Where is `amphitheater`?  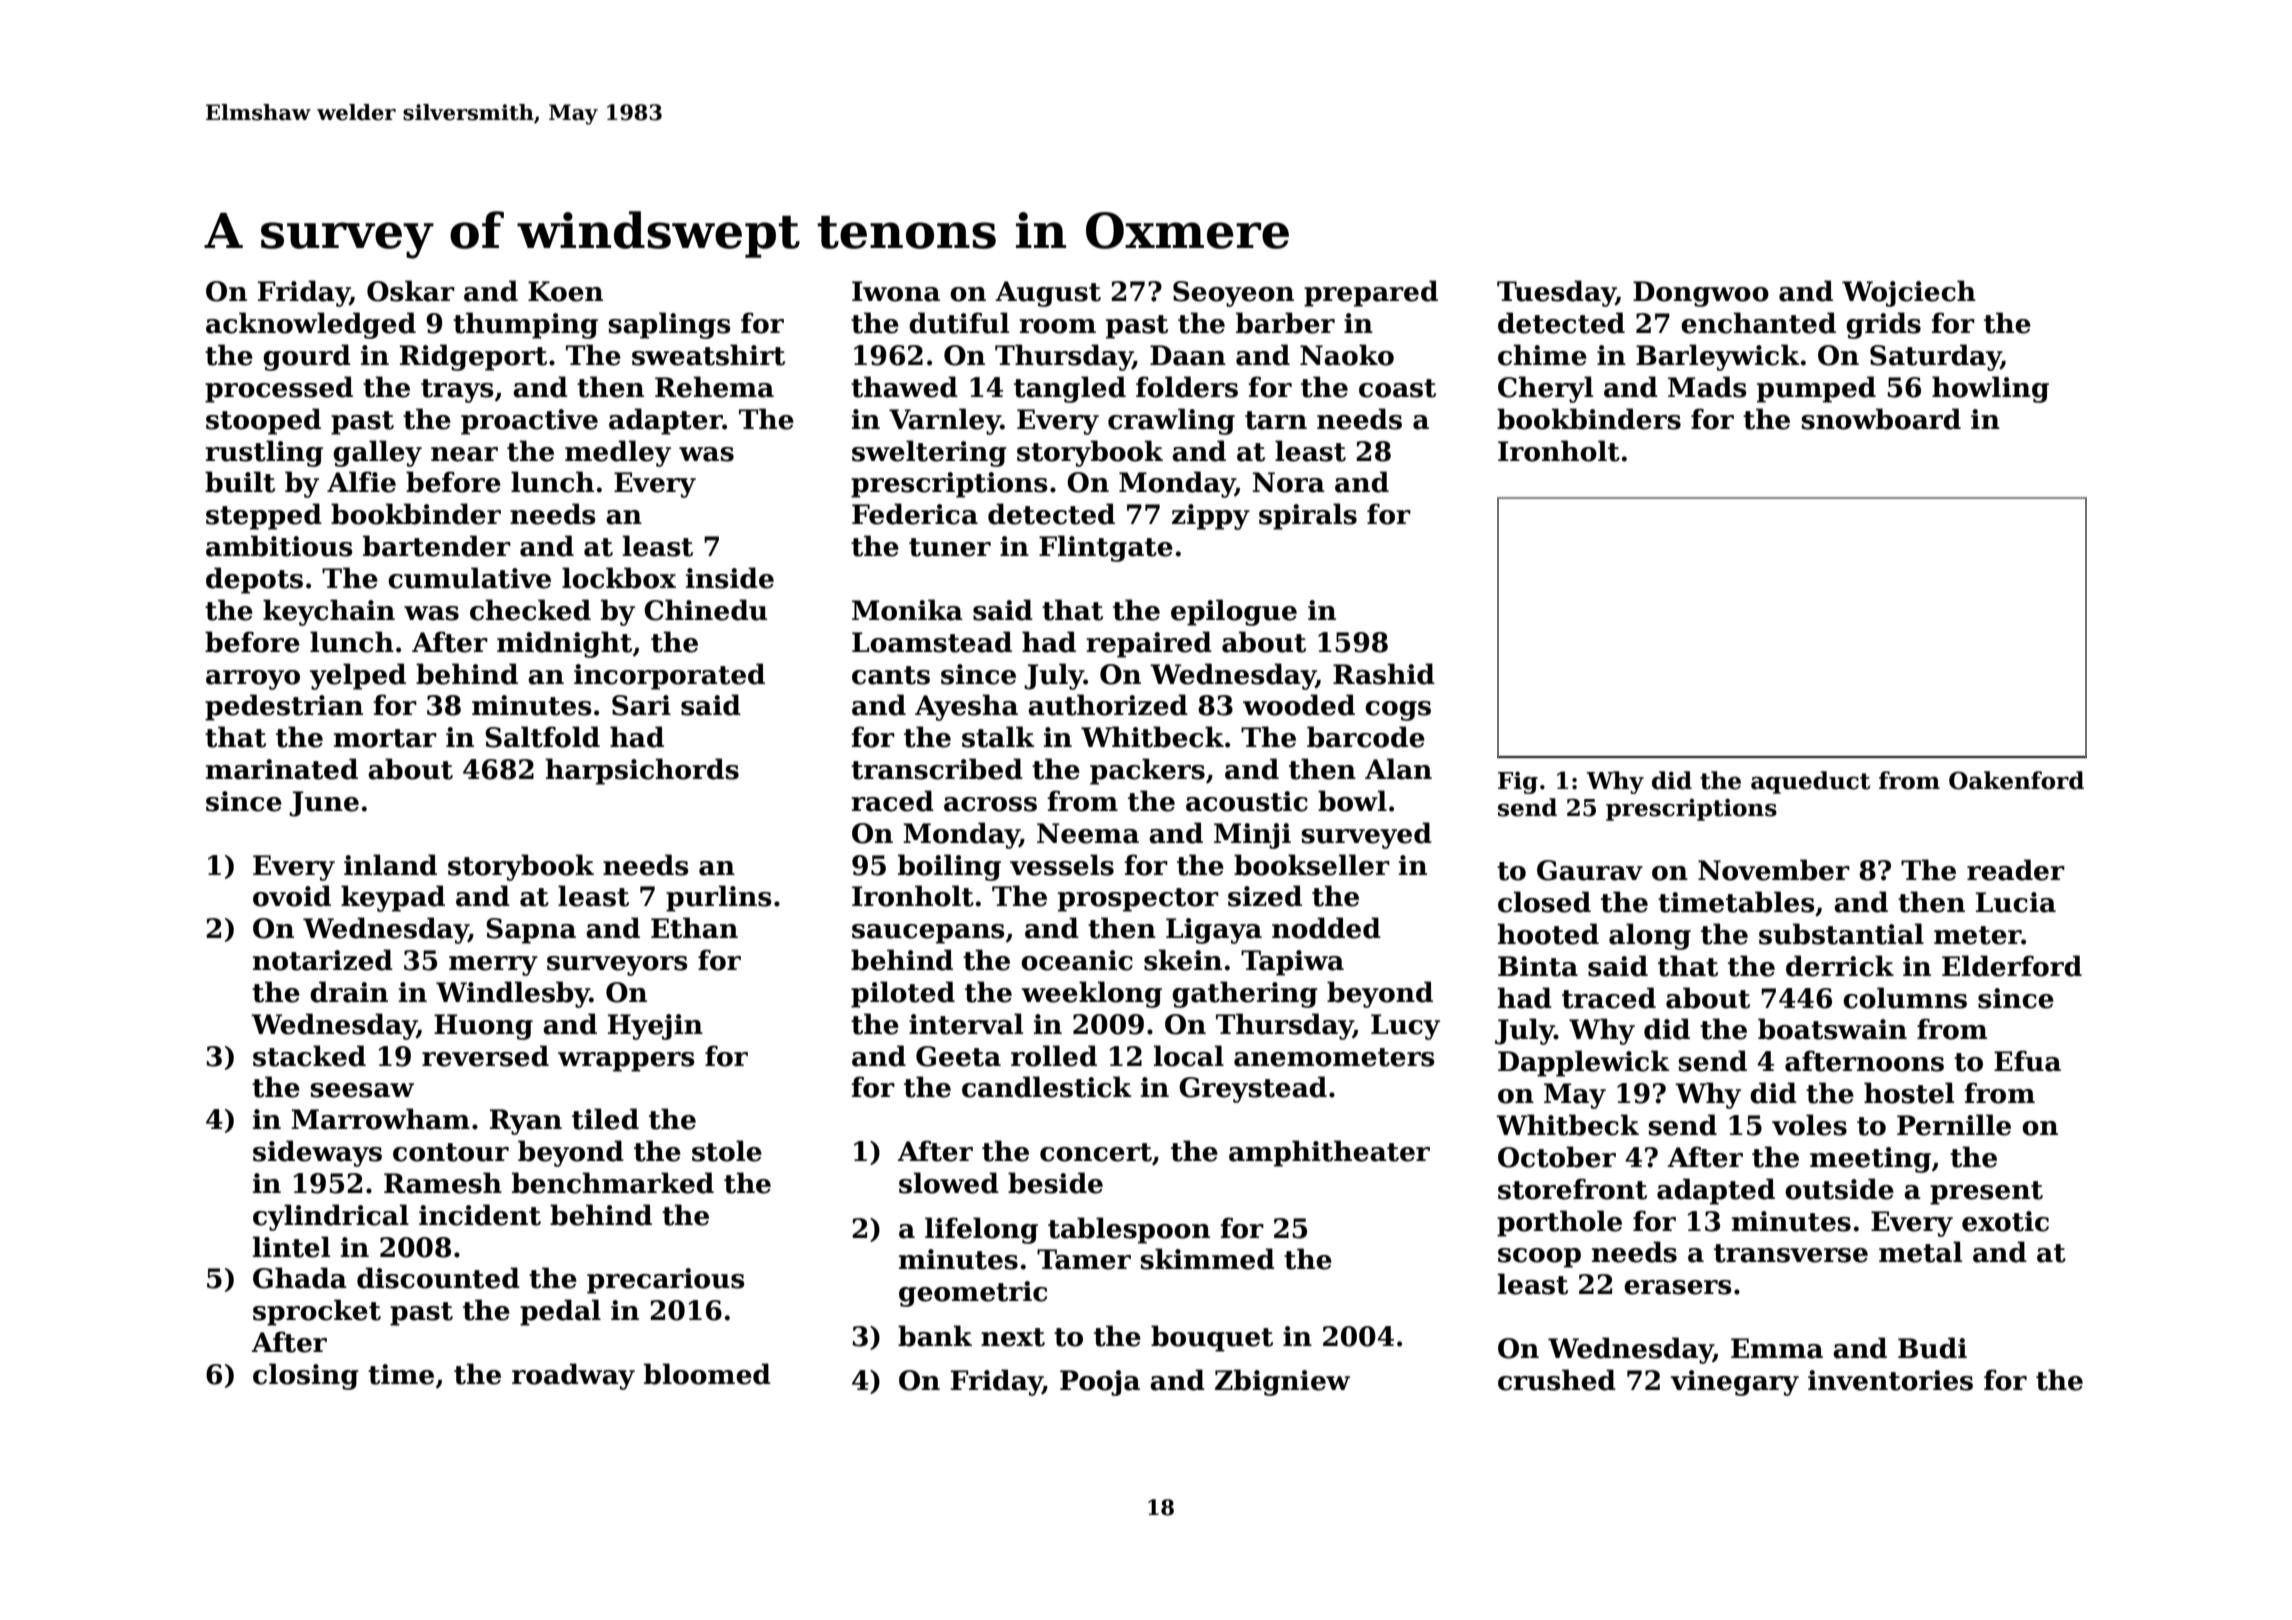
amphitheater is located at coordinates (1329, 1153).
